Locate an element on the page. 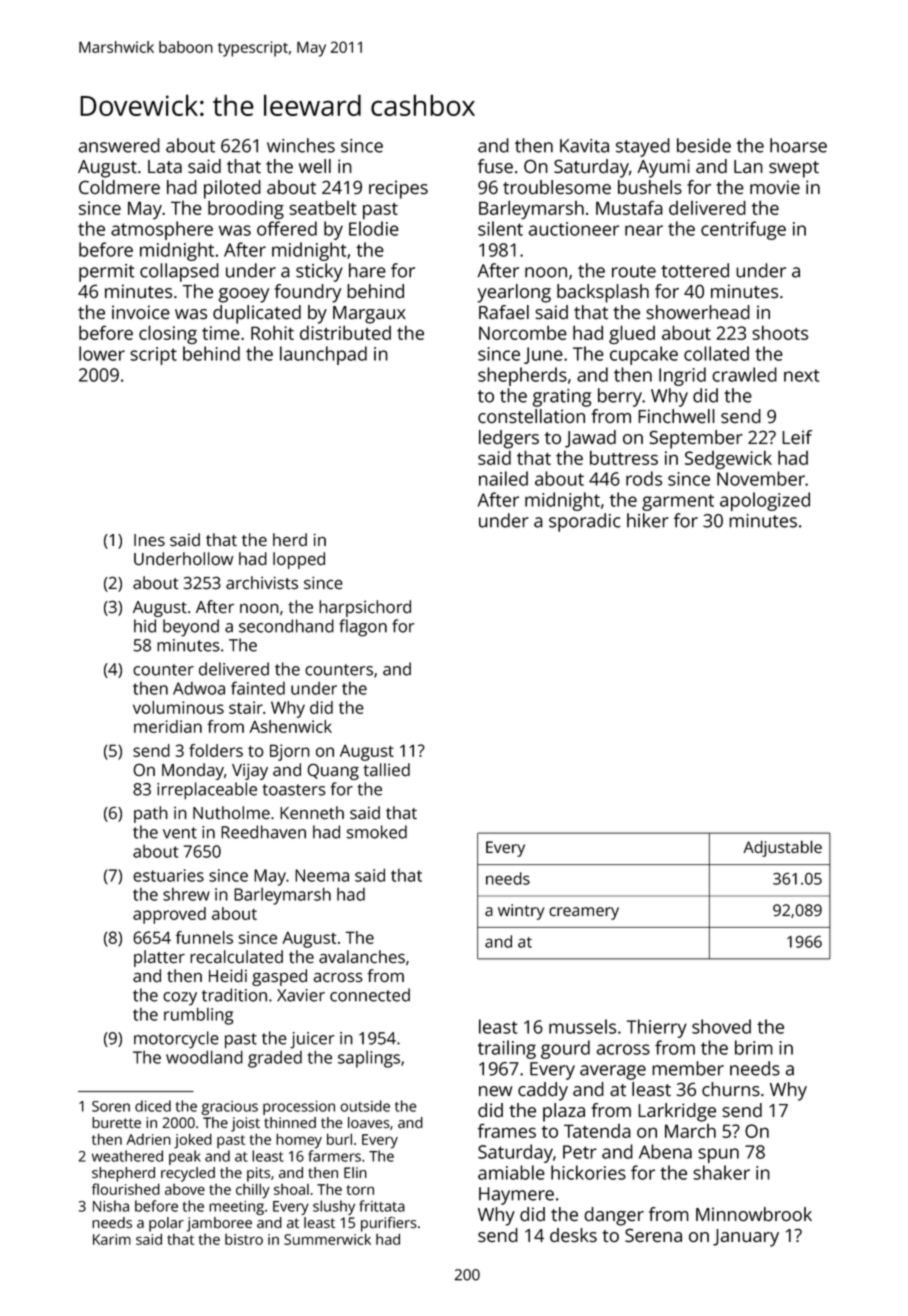 This document has width=908, height=1316. smoked is located at coordinates (377, 832).
